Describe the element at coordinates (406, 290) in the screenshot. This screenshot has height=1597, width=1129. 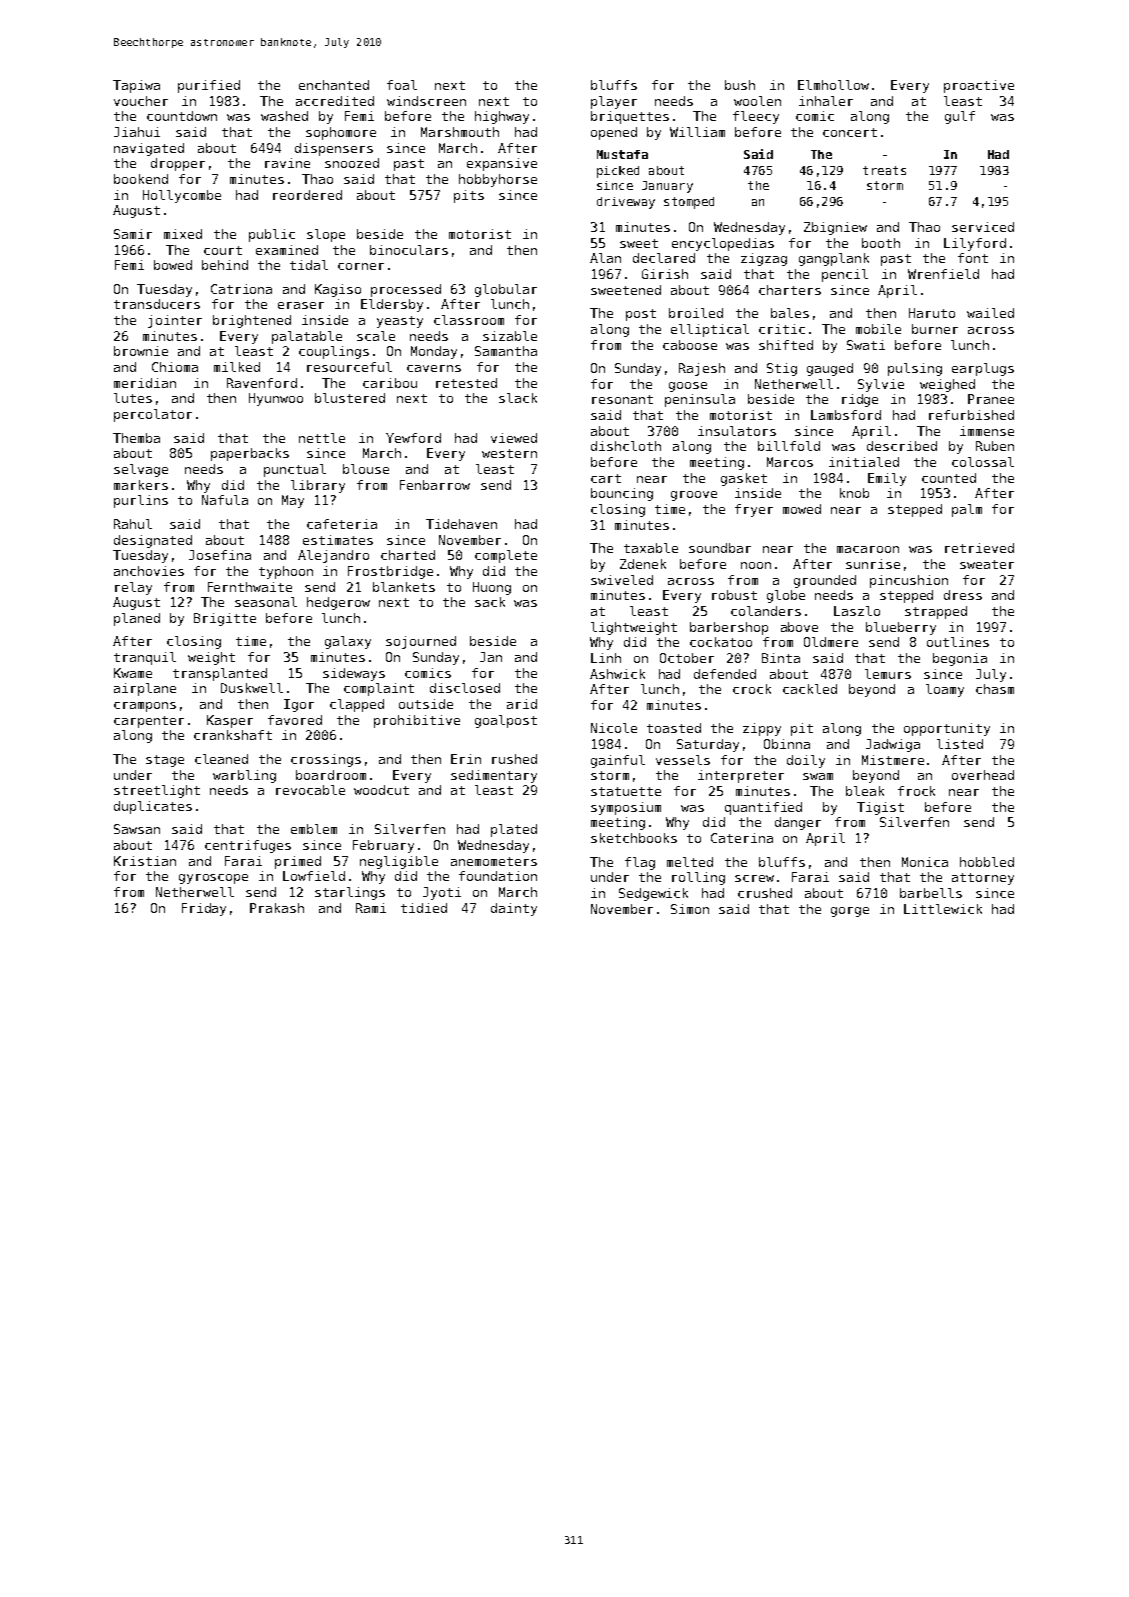
I see `processed` at that location.
